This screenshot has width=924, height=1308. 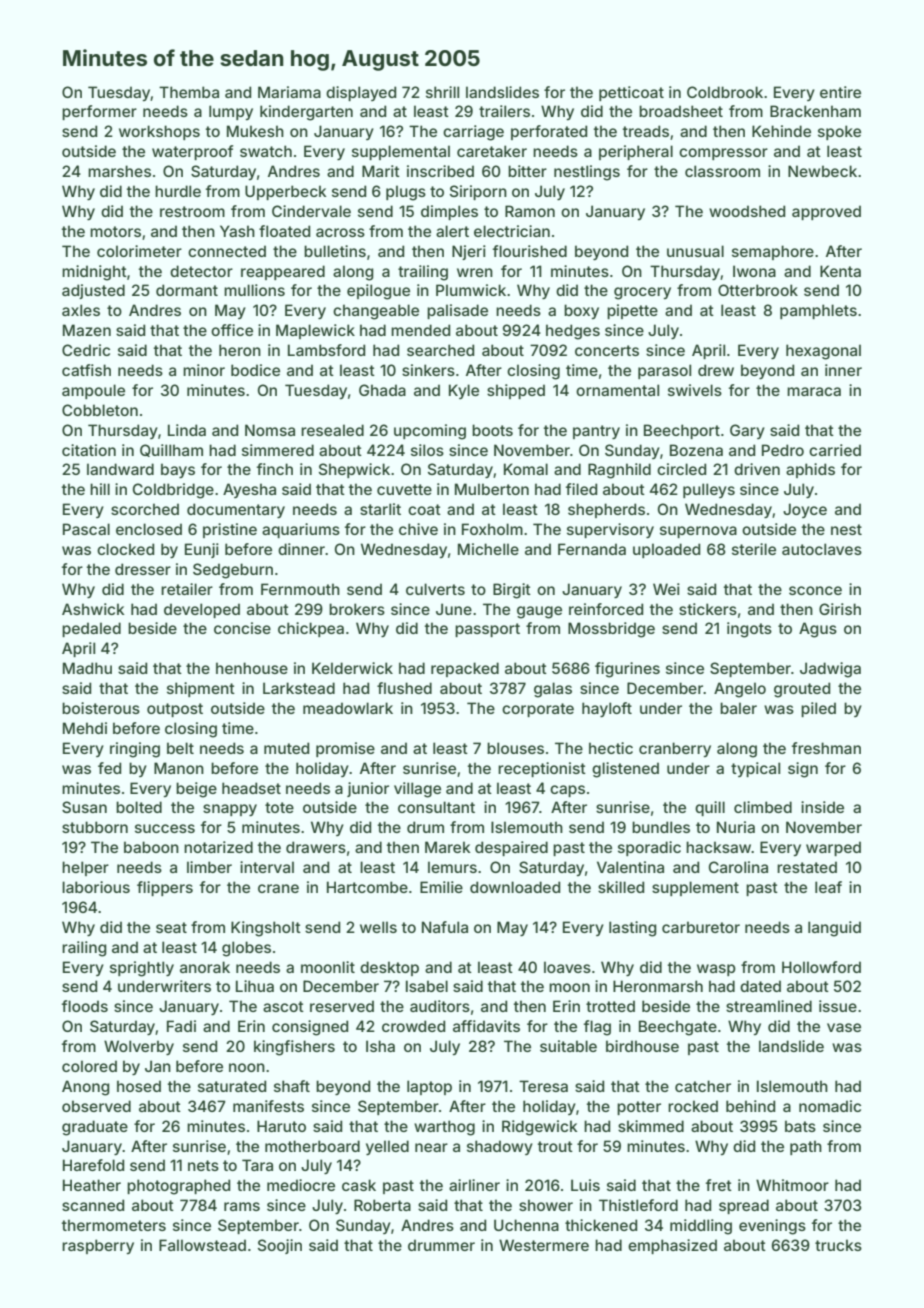 What do you see at coordinates (504, 111) in the screenshot?
I see `trailers` at bounding box center [504, 111].
